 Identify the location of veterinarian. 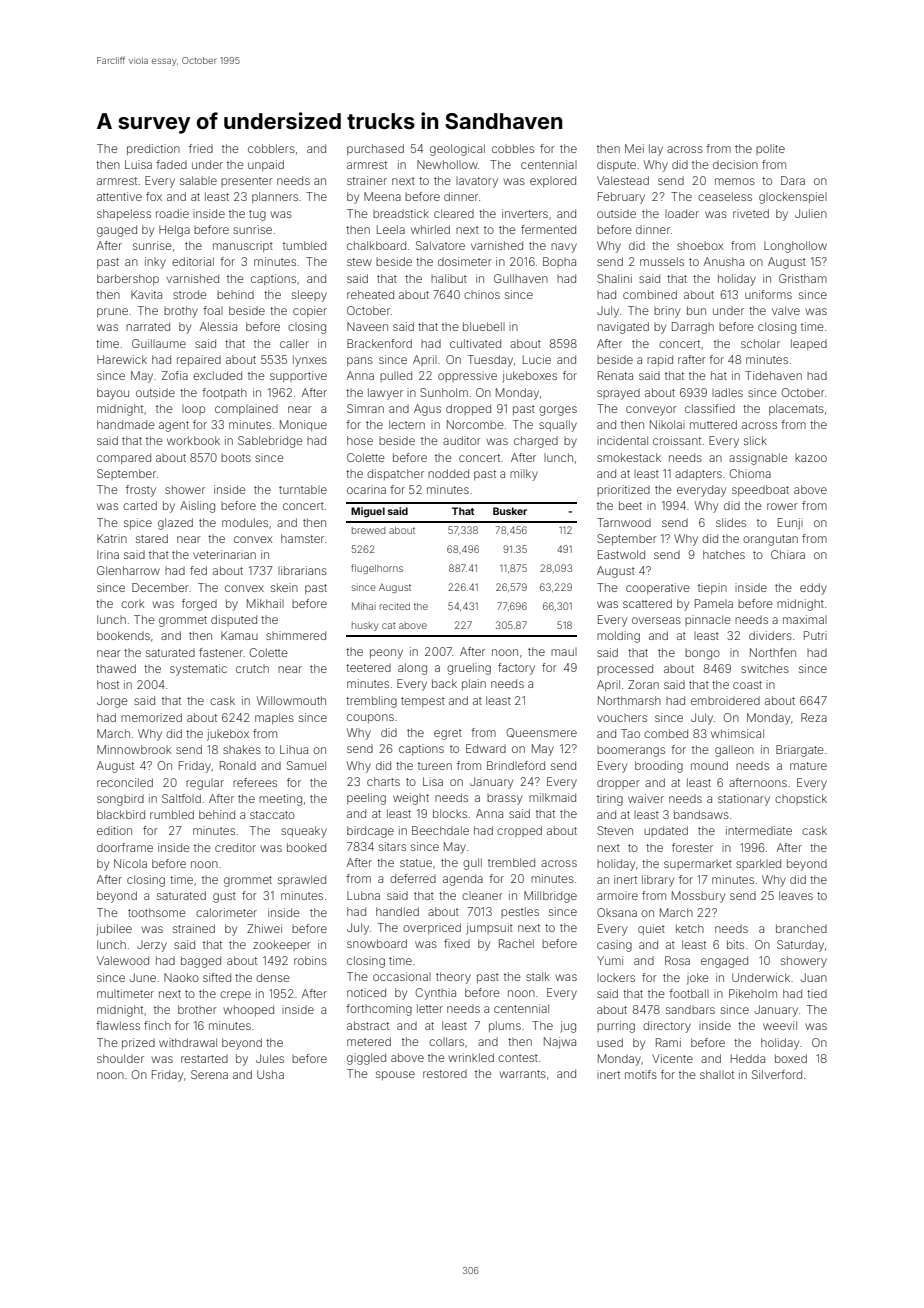
(224, 554).
